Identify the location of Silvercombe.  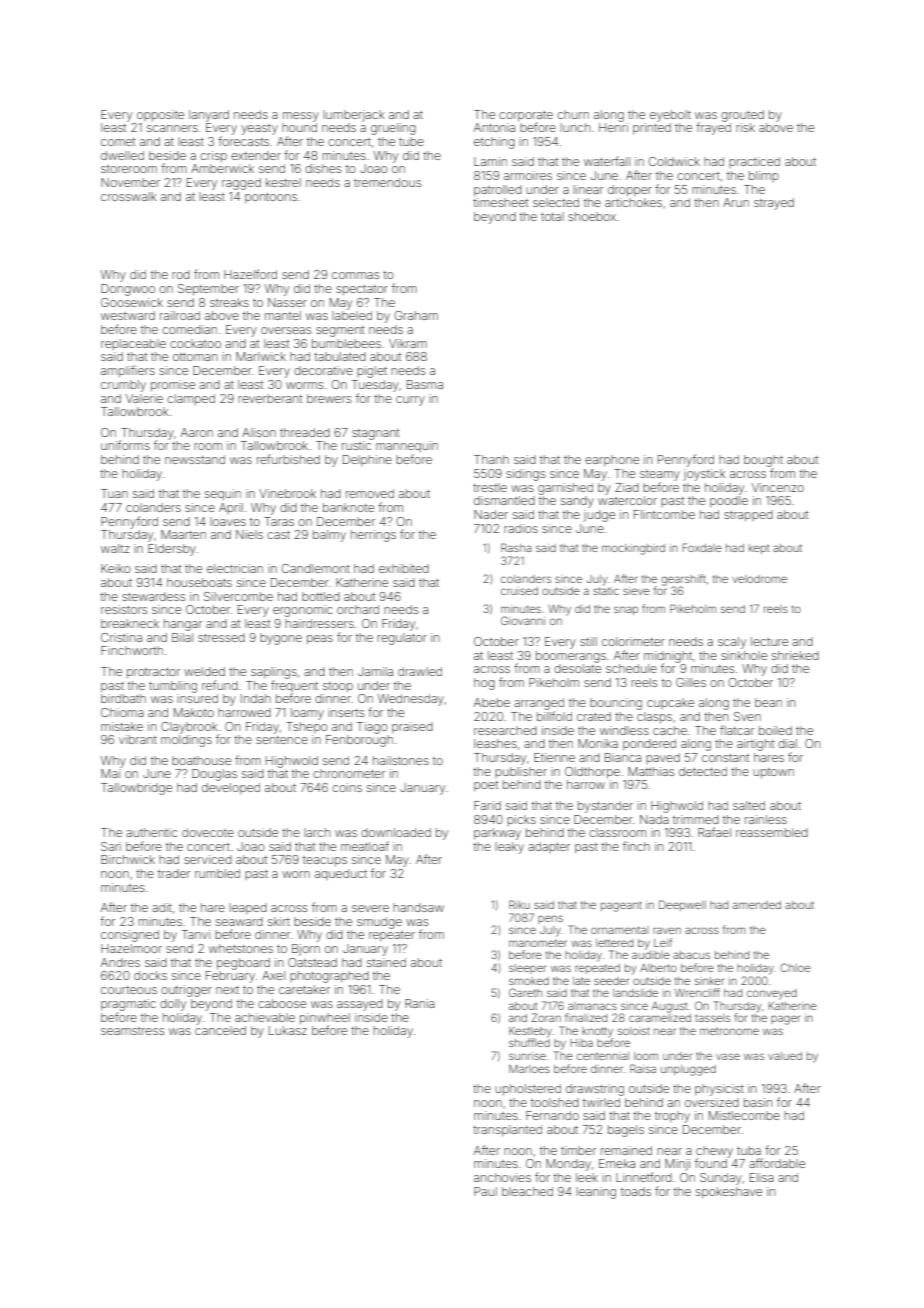
(238, 596).
